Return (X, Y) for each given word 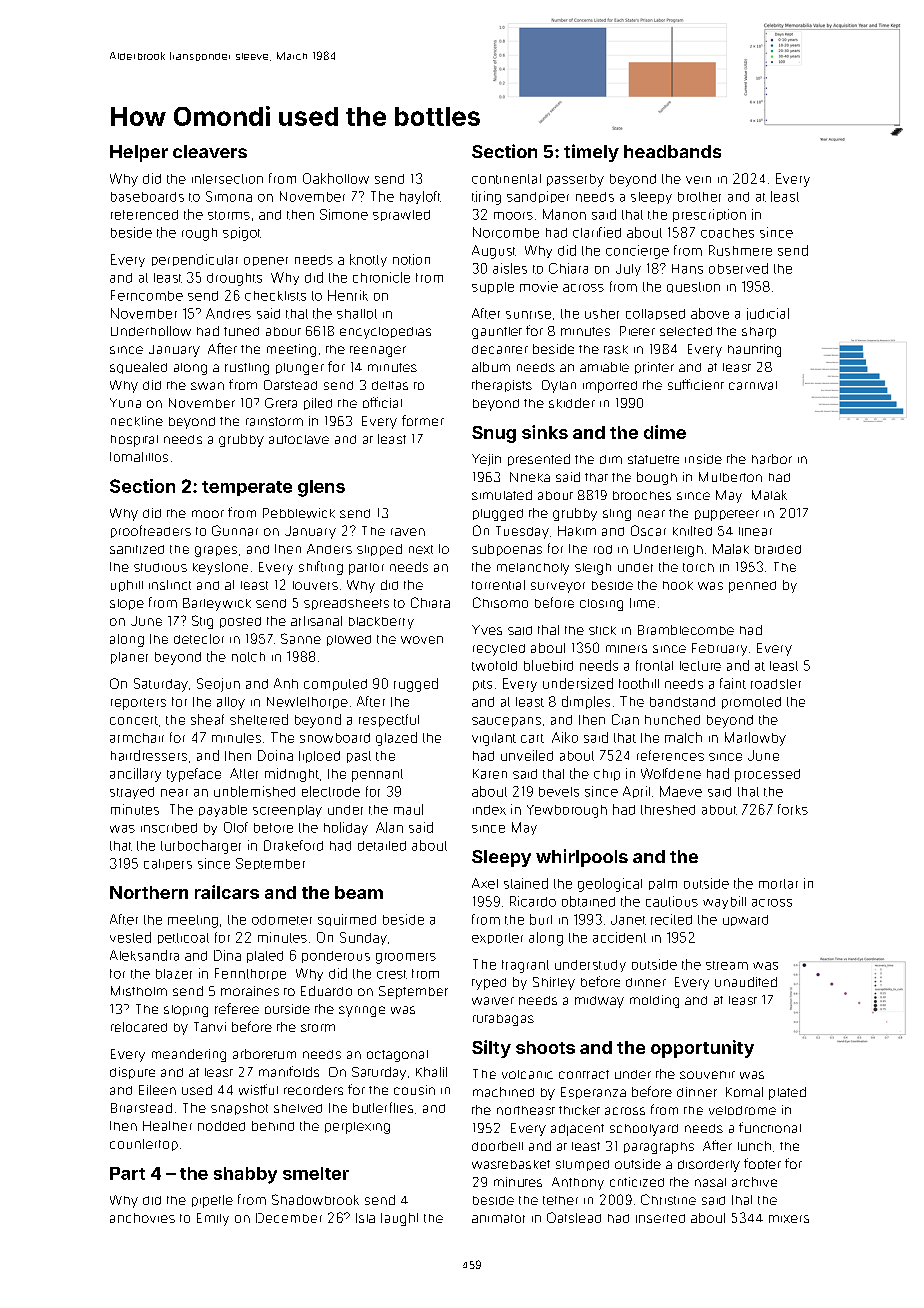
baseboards (147, 197)
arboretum (264, 1054)
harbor (772, 459)
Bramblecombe (686, 630)
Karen (490, 774)
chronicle (381, 277)
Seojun (218, 685)
